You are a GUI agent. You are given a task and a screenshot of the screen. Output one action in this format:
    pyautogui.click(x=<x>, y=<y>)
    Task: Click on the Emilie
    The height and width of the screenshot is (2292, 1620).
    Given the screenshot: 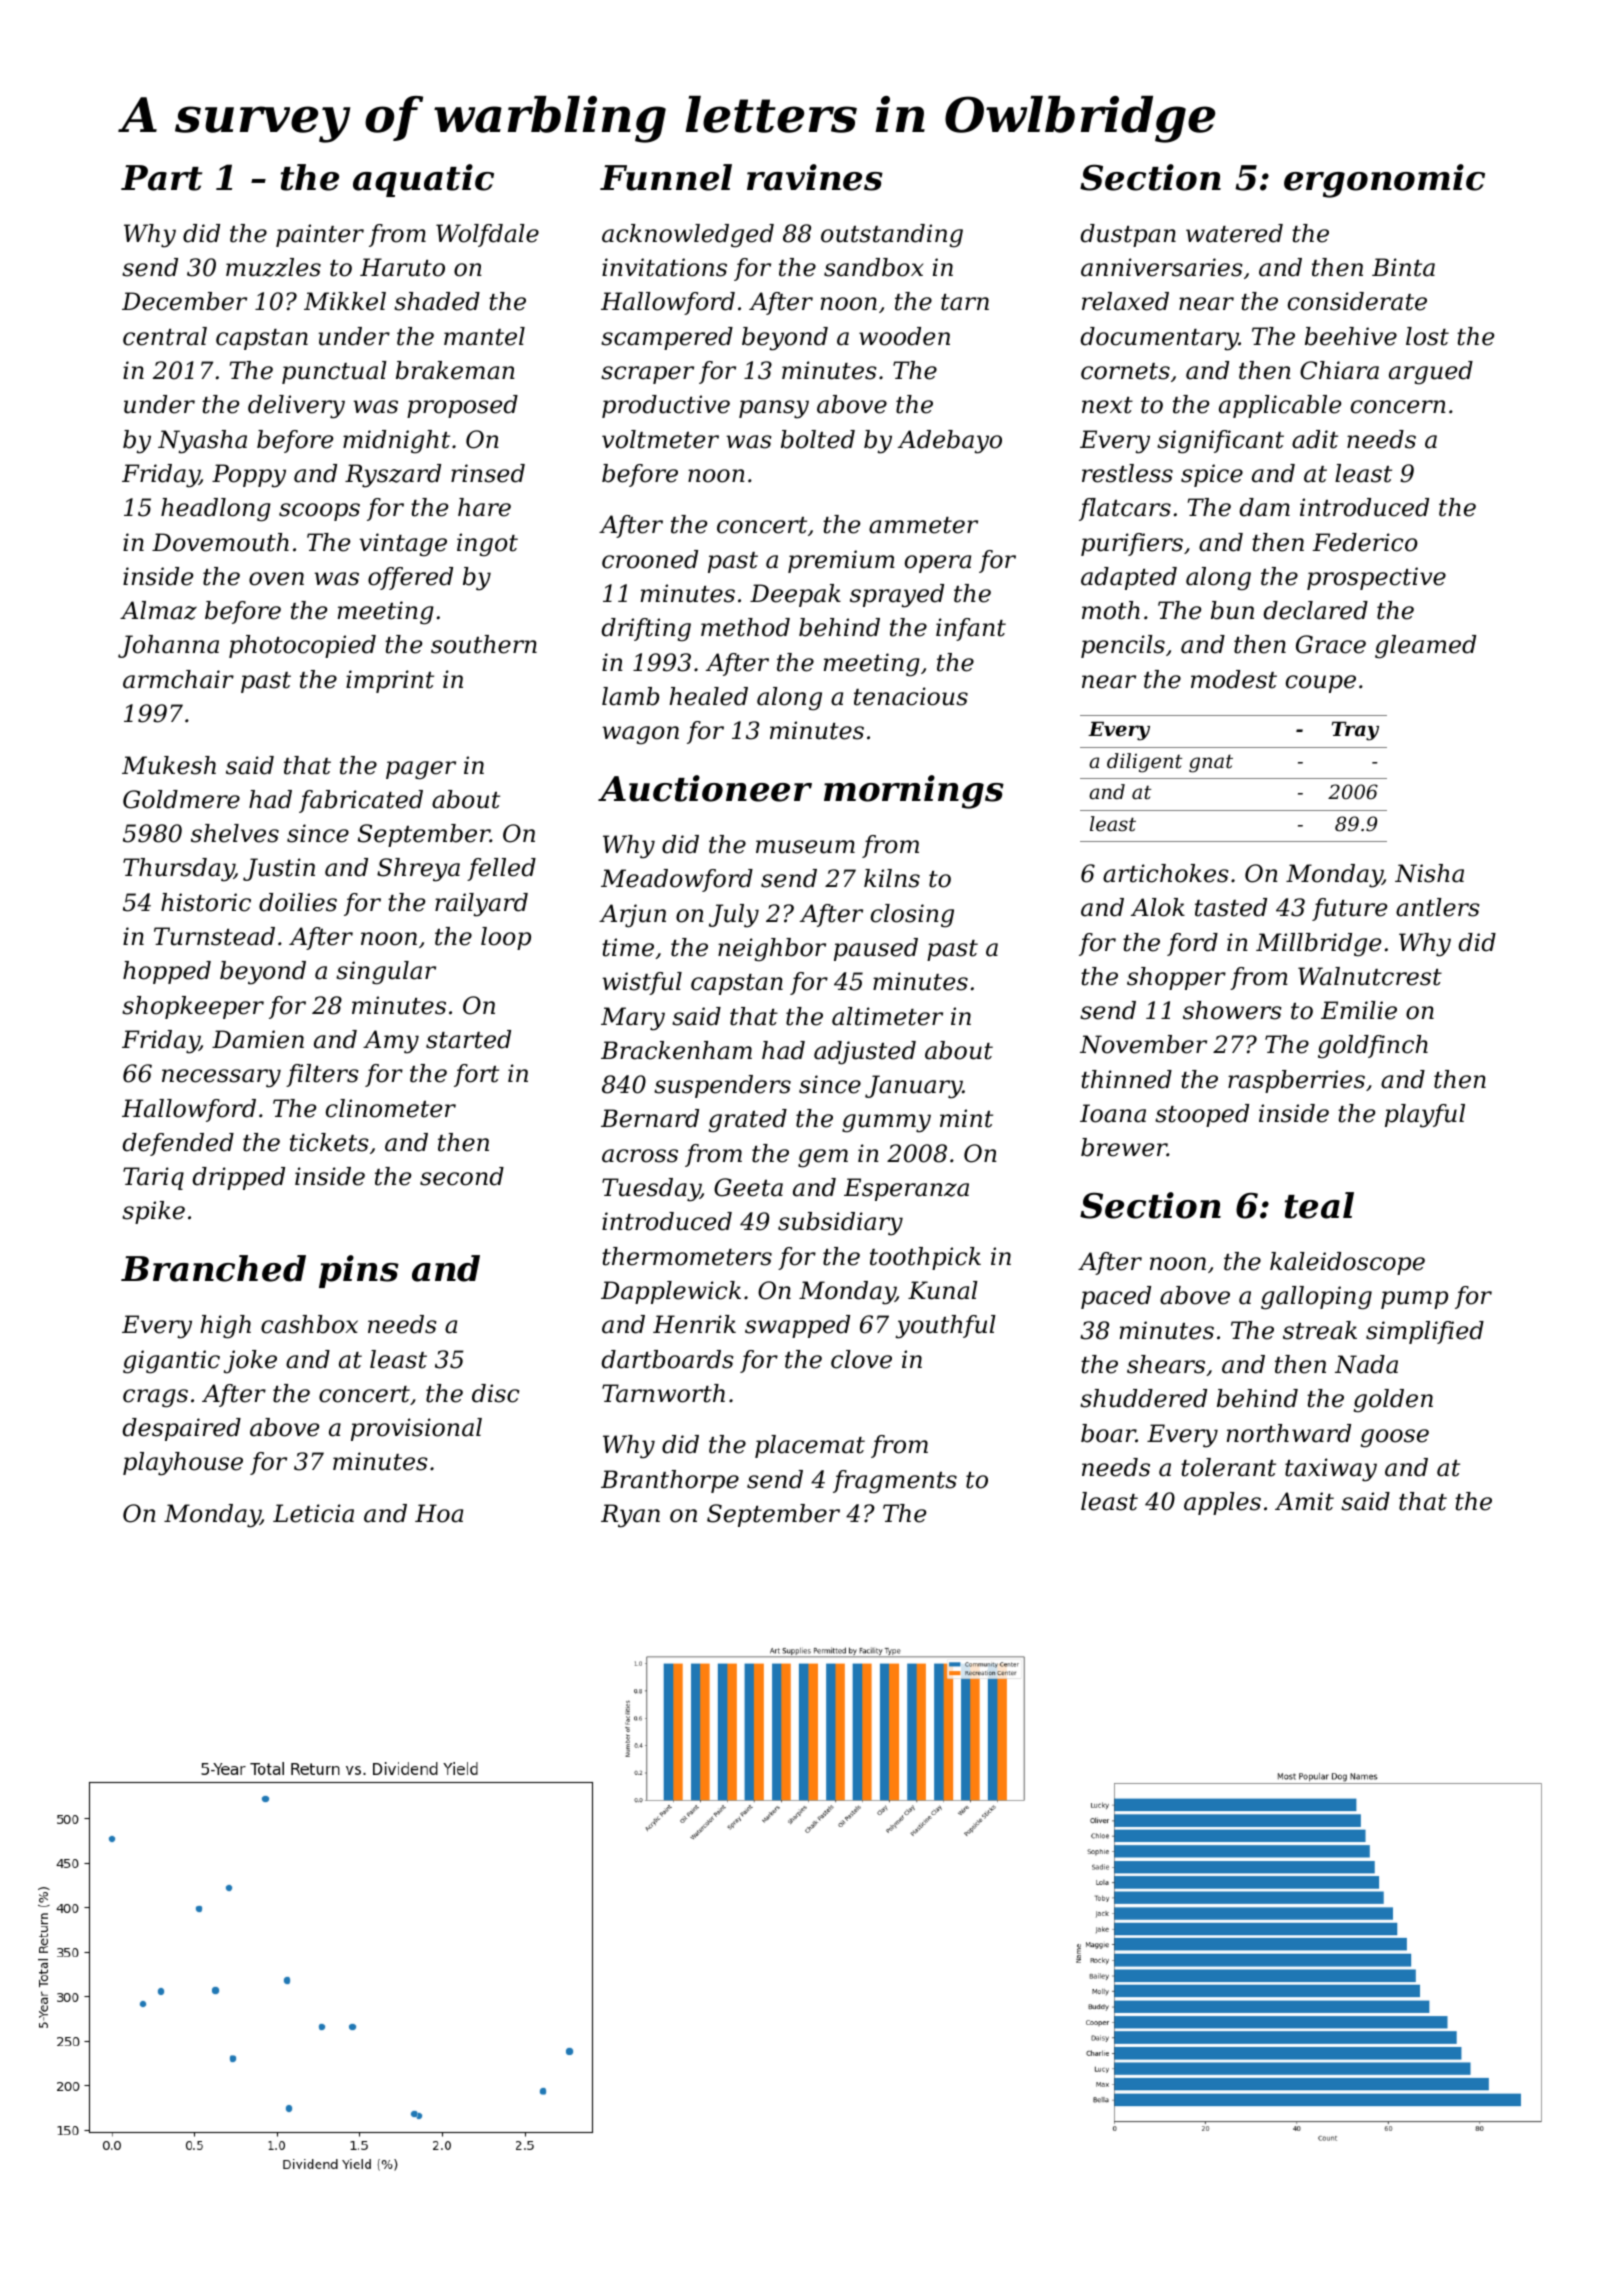 What is the action you would take?
    pyautogui.click(x=1359, y=1010)
